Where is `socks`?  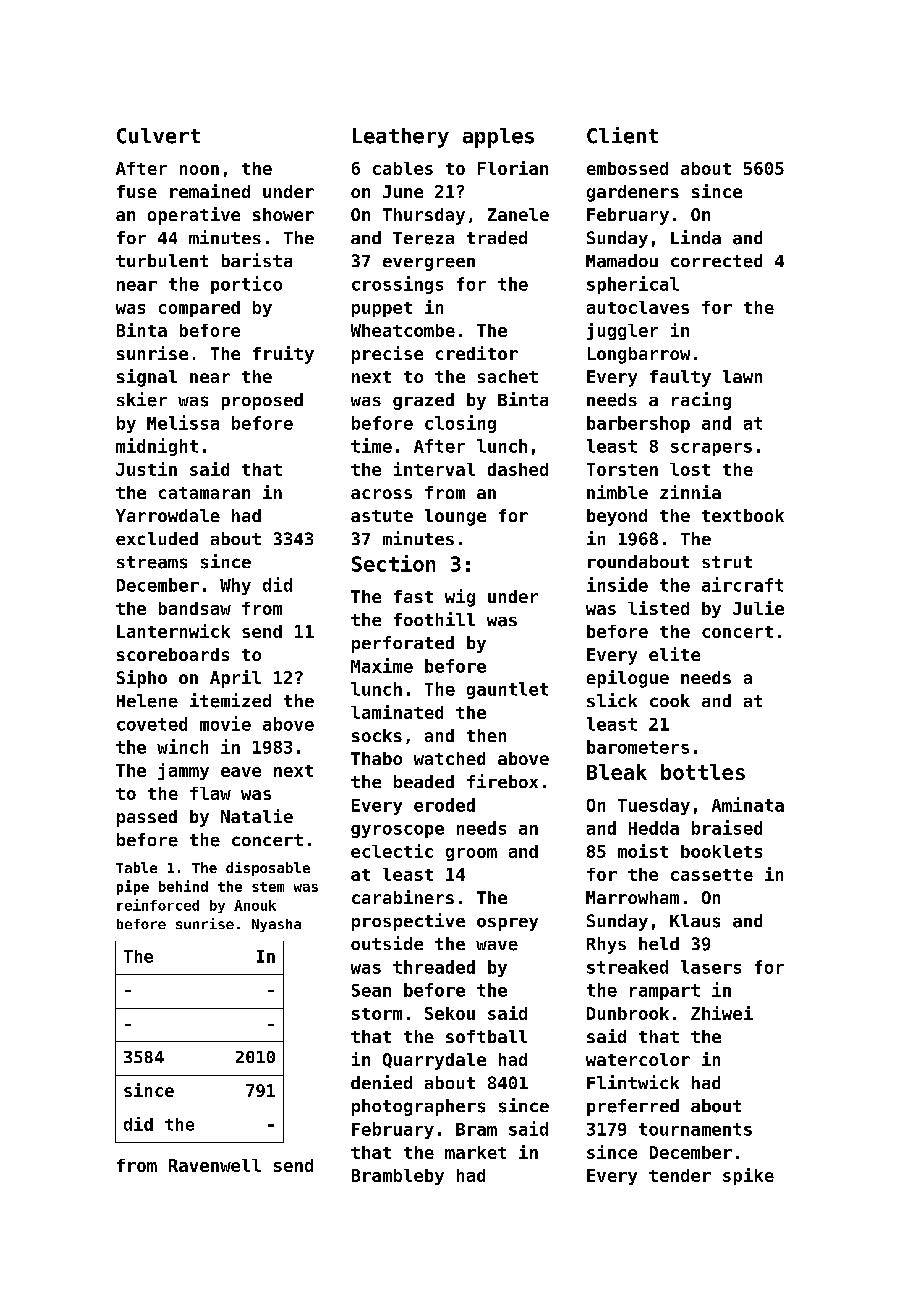 socks is located at coordinates (377, 735).
